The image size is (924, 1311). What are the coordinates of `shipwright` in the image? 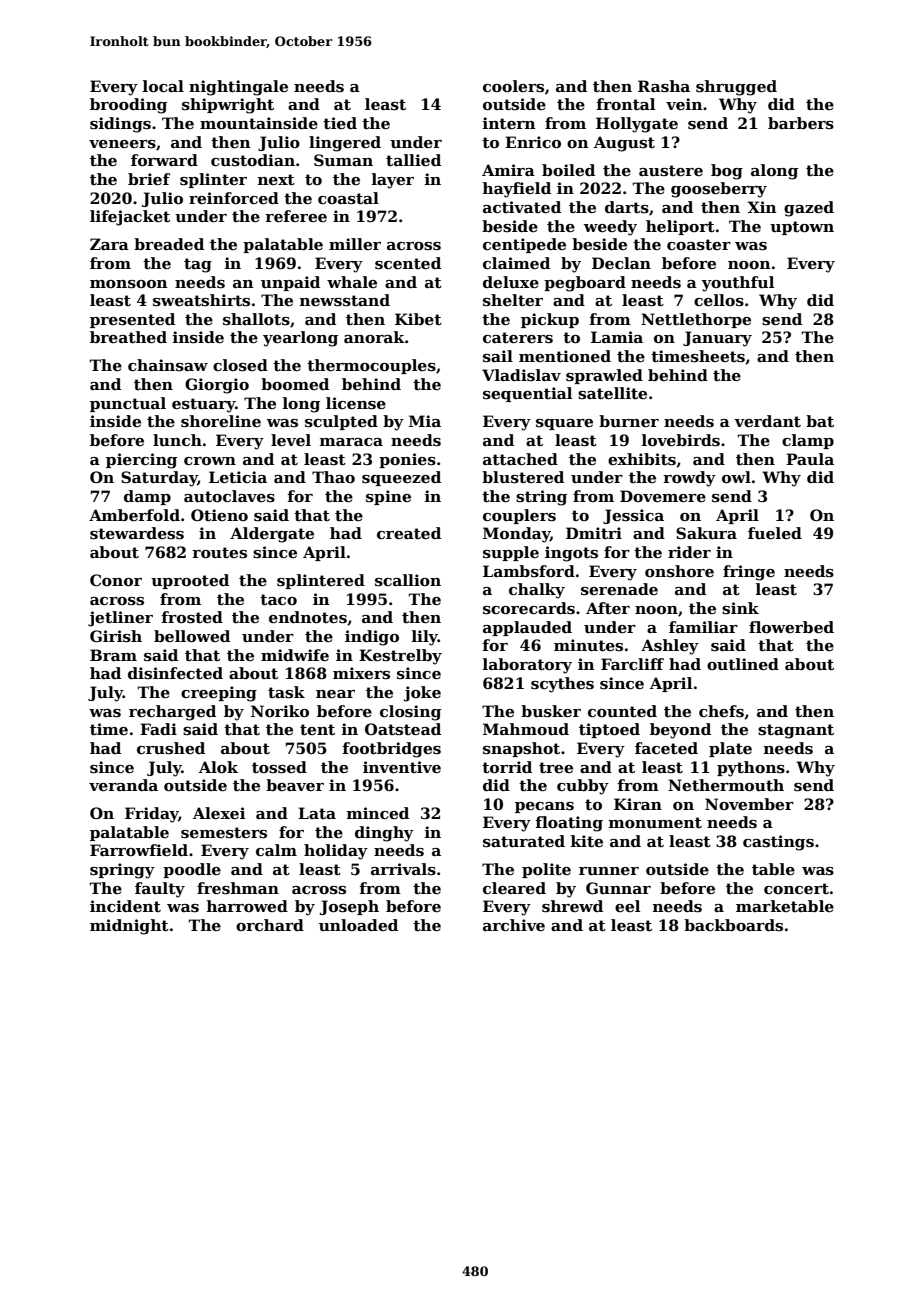 It's located at (228, 106).
